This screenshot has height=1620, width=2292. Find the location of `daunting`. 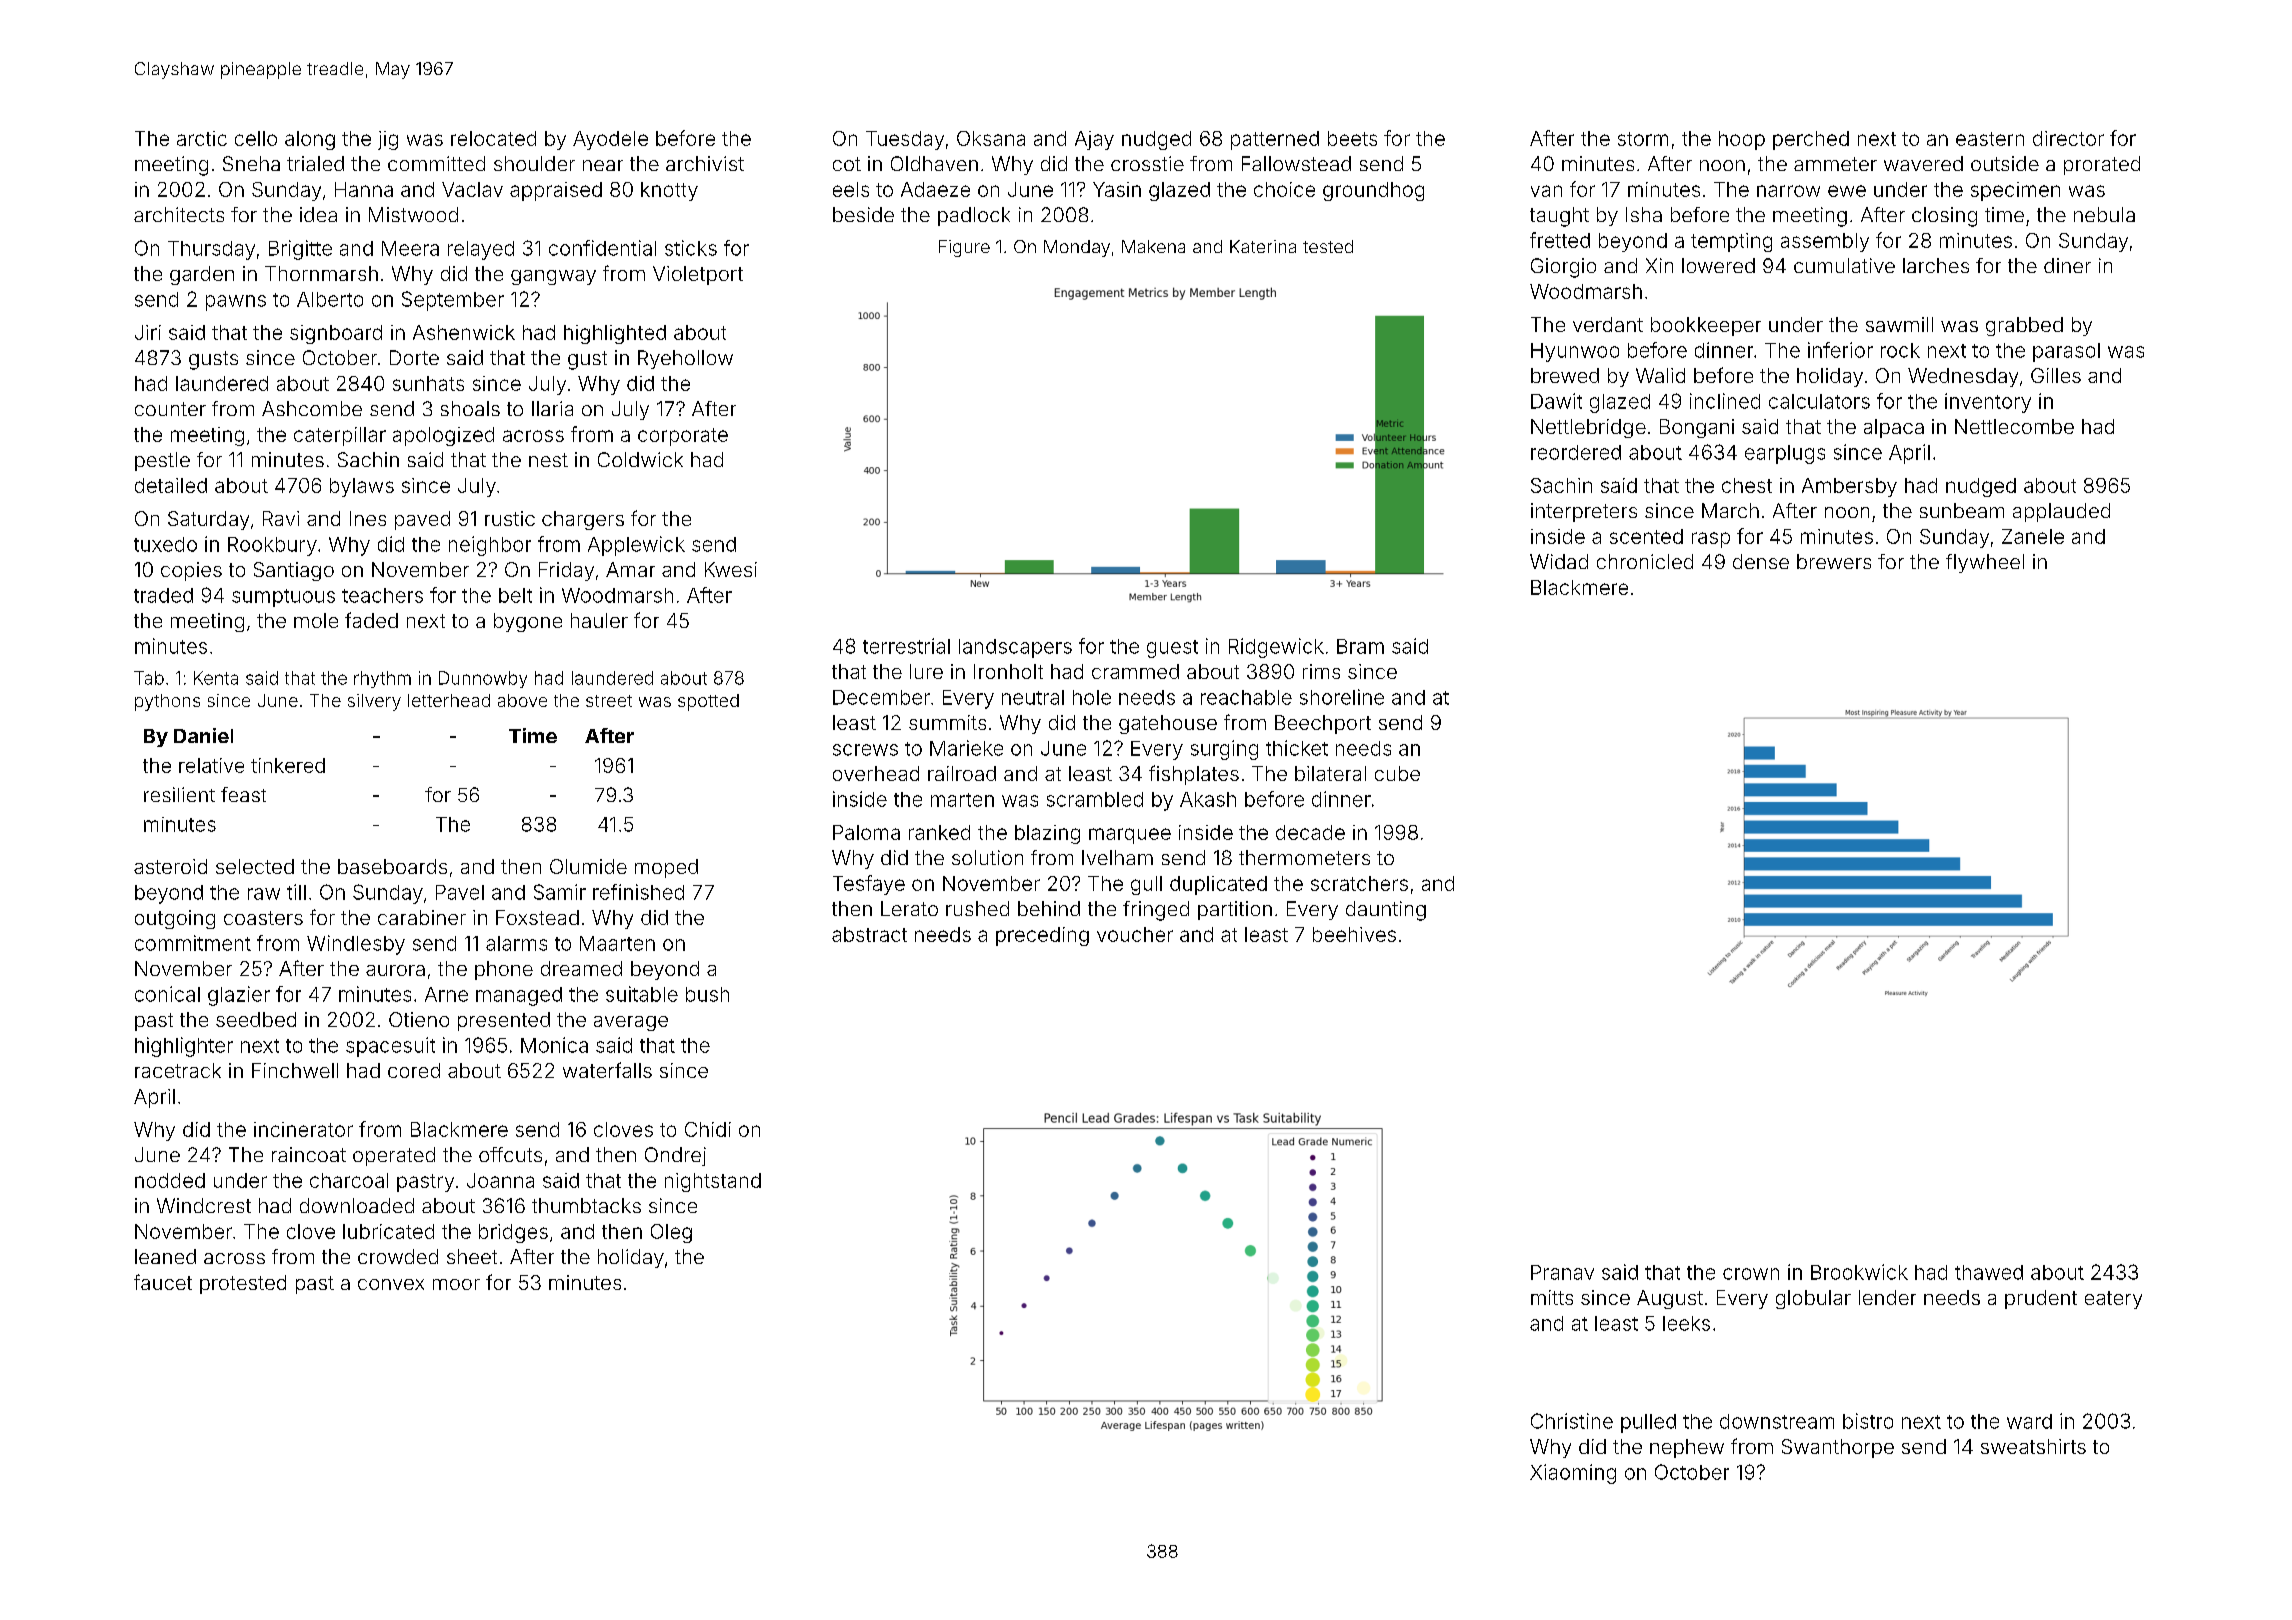

daunting is located at coordinates (1386, 911).
